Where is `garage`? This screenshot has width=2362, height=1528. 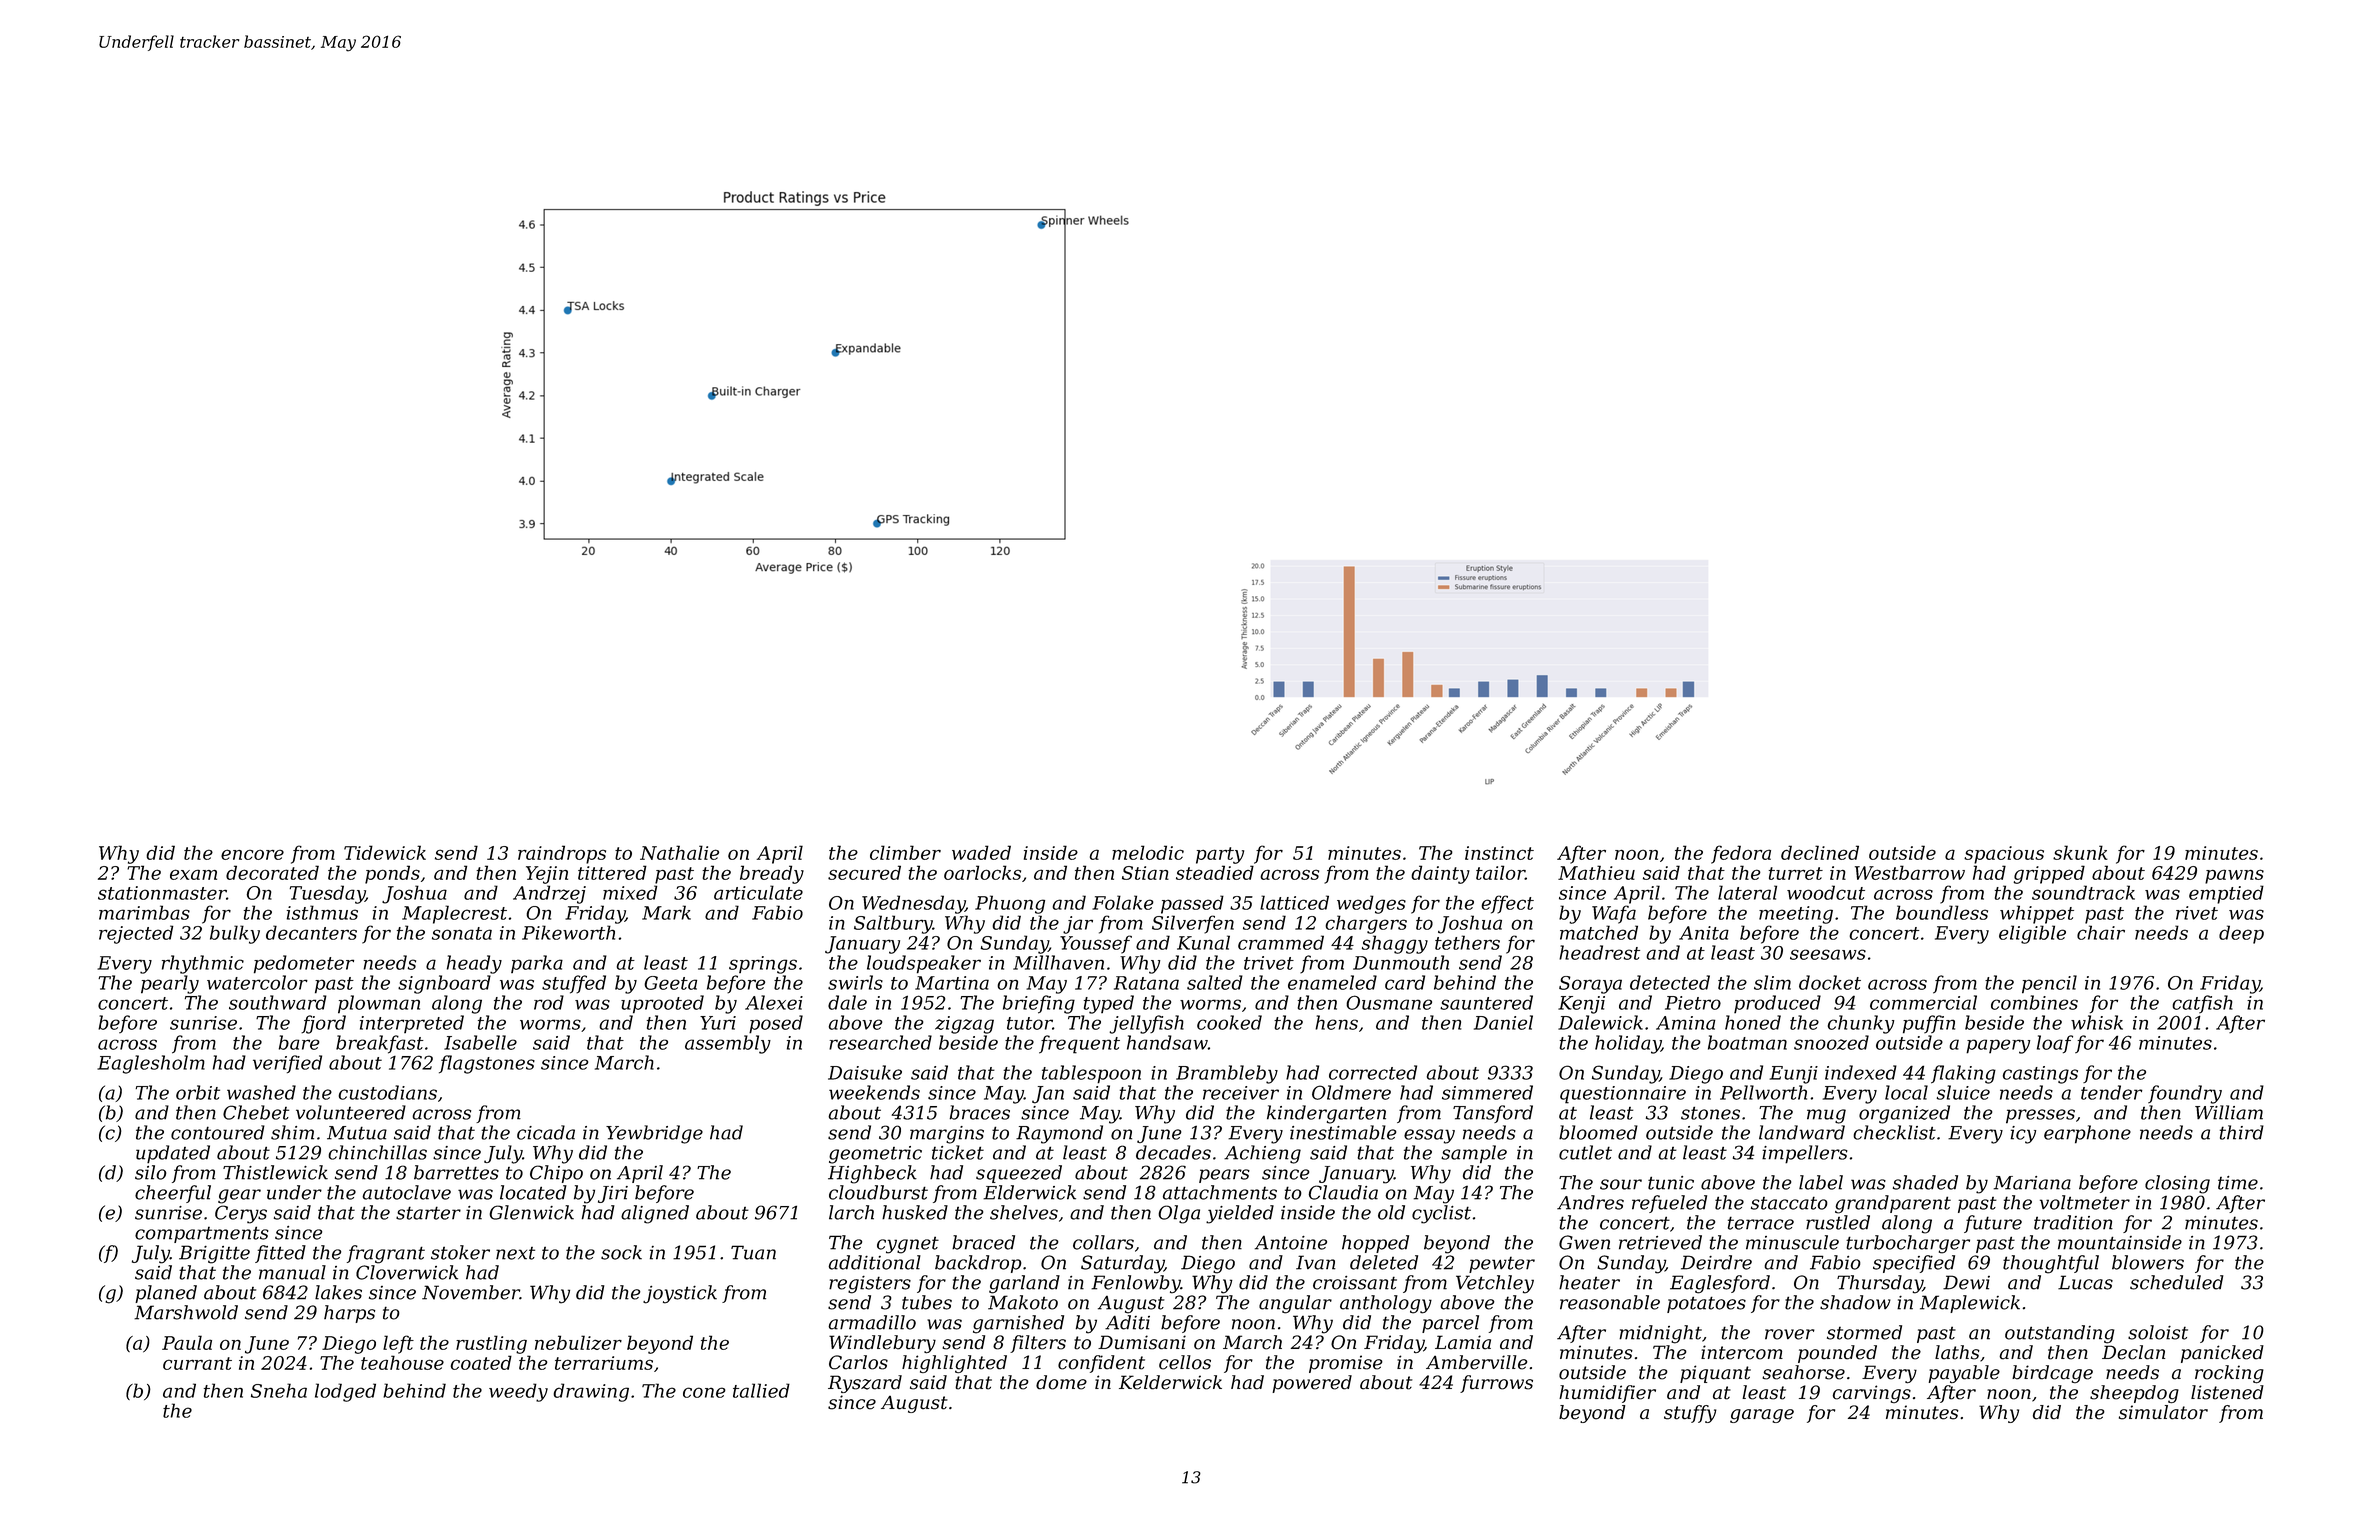 garage is located at coordinates (1762, 1416).
